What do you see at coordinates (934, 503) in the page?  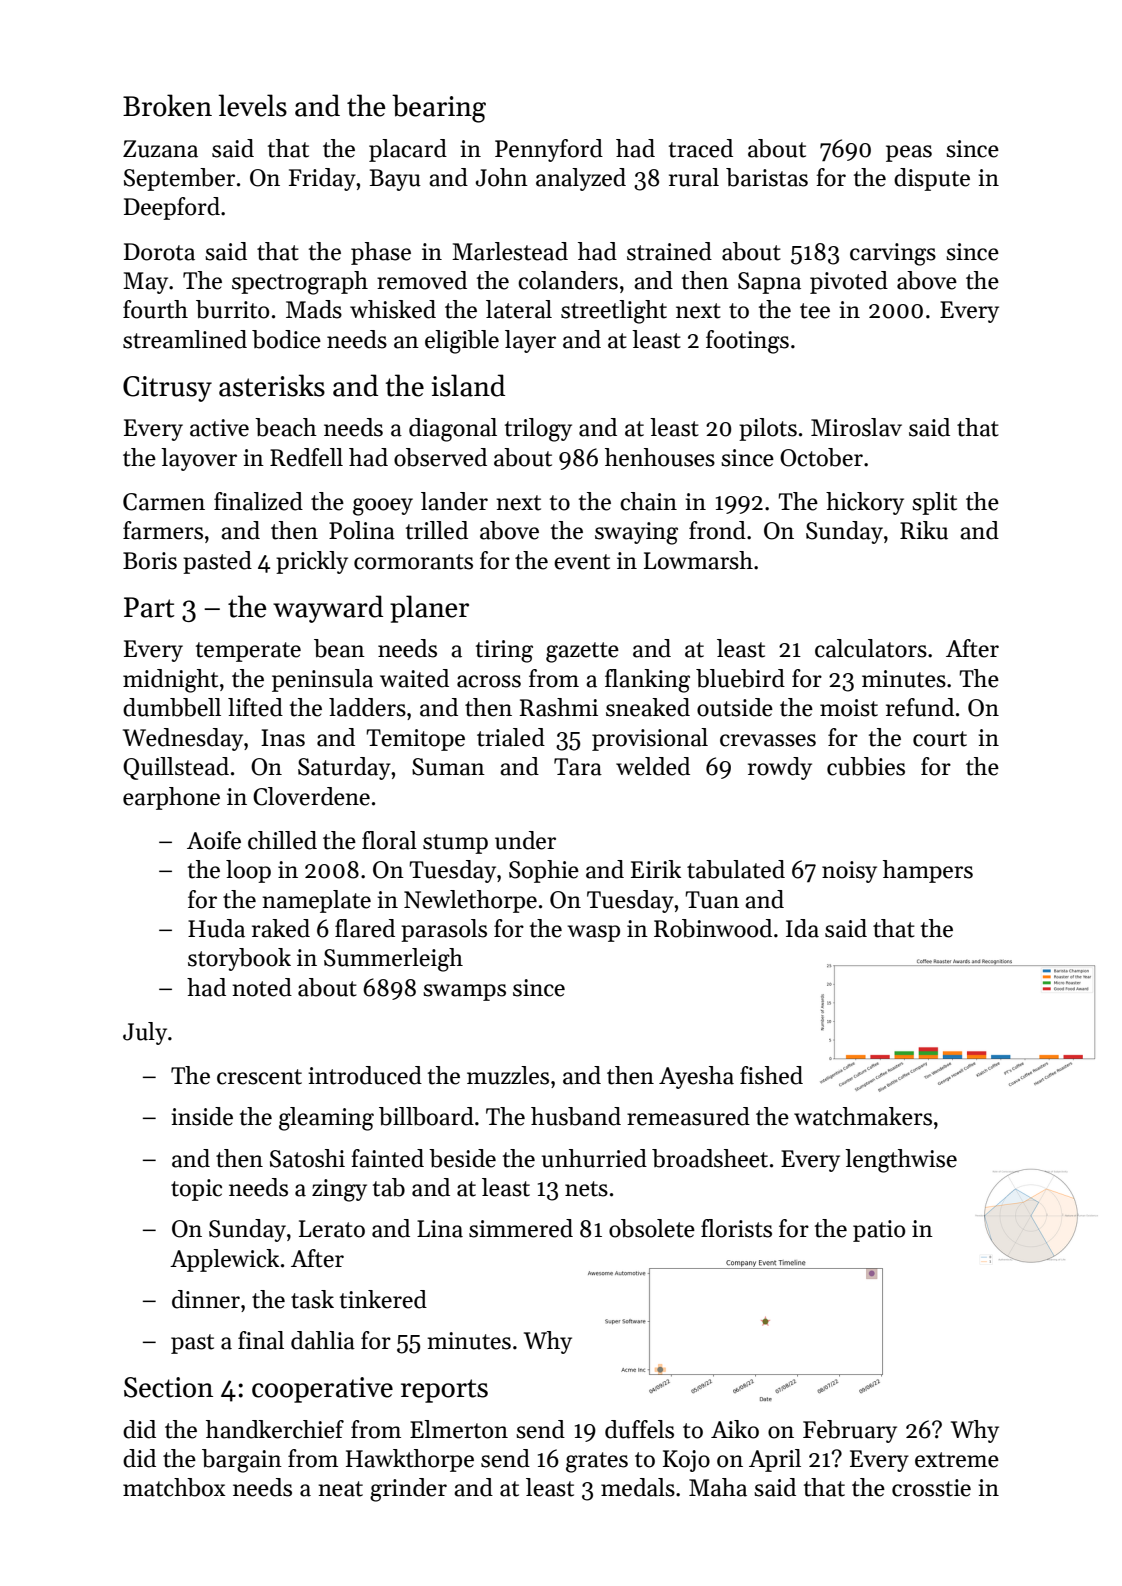 I see `split` at bounding box center [934, 503].
